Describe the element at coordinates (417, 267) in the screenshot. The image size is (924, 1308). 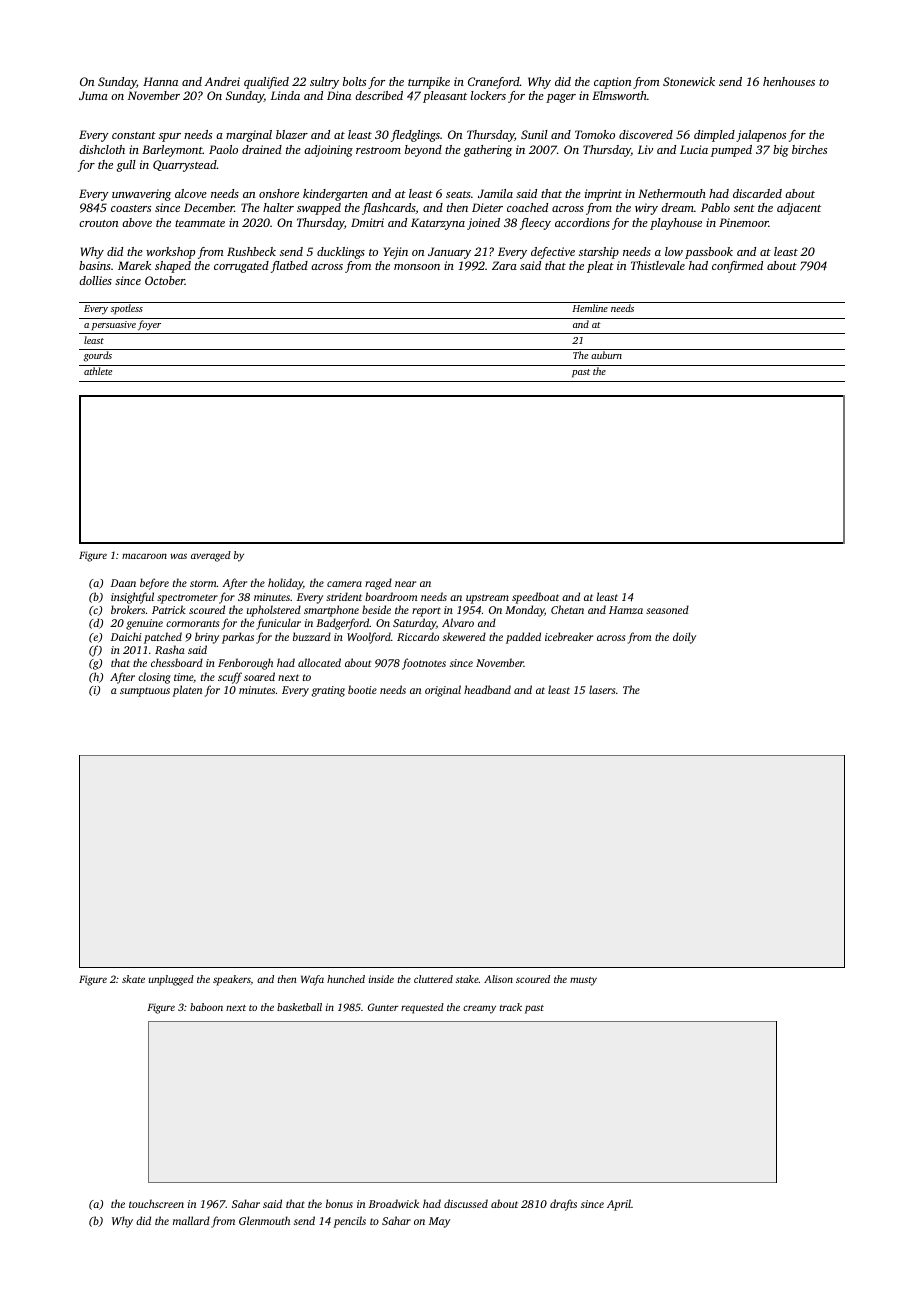
I see `monsoon` at that location.
